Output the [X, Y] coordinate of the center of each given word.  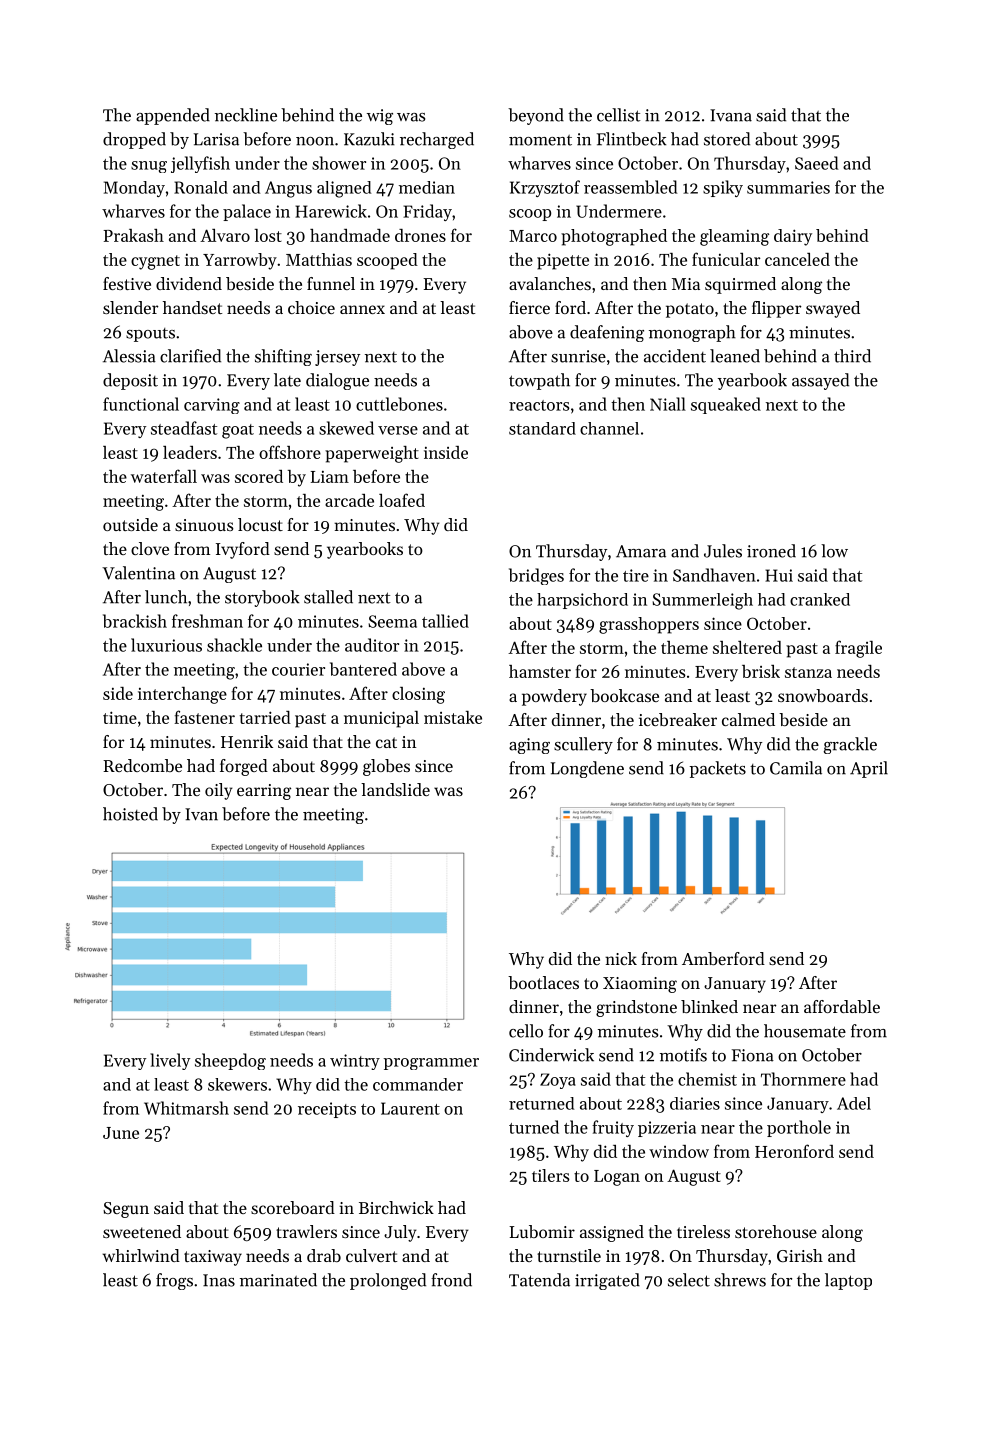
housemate [805, 1031]
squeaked [726, 405]
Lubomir [542, 1231]
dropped [134, 140]
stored [727, 139]
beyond [536, 116]
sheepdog [230, 1061]
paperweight [372, 454]
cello [526, 1031]
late [287, 380]
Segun [126, 1210]
